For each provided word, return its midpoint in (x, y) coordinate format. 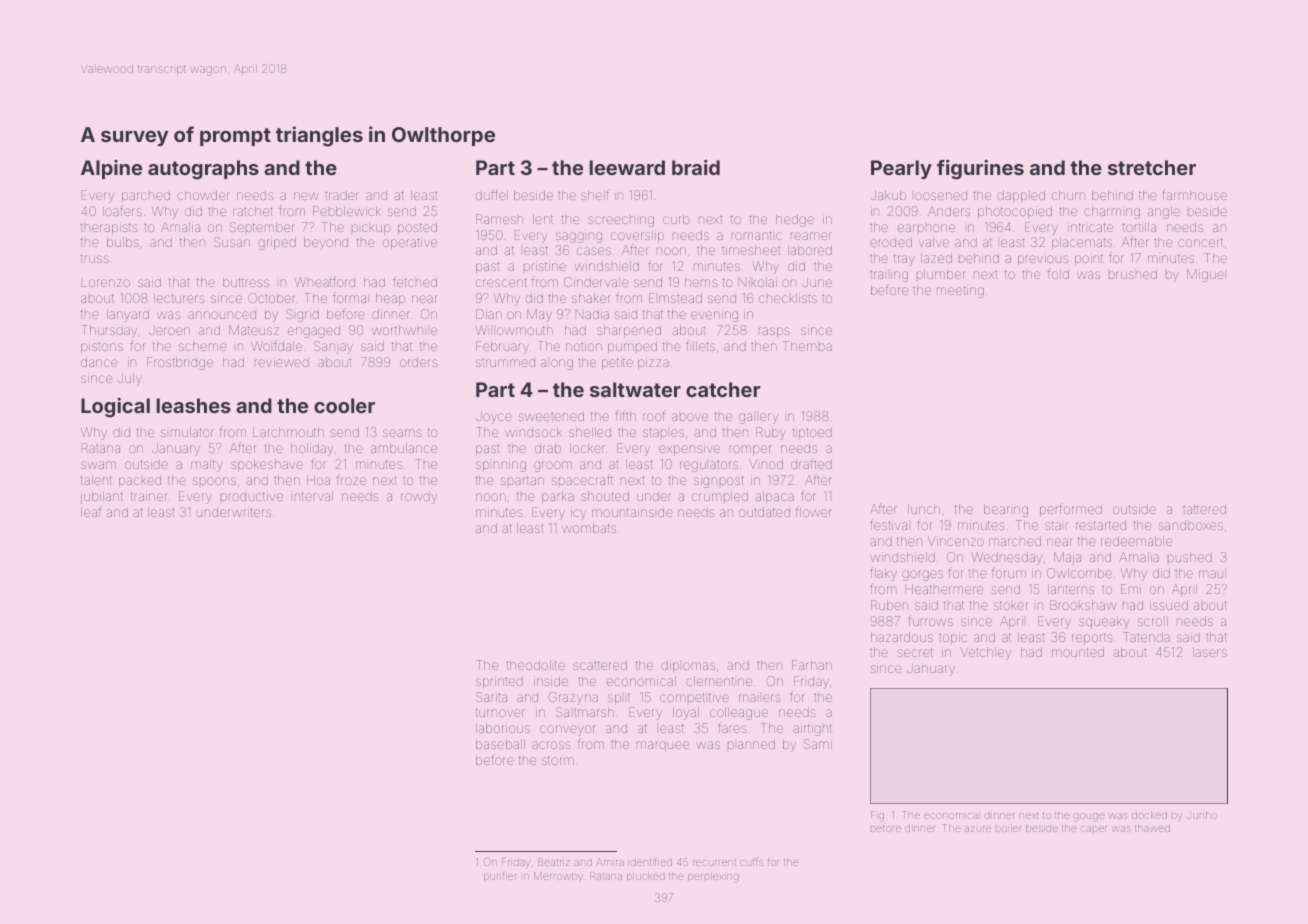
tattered (1204, 509)
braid (696, 167)
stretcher (1152, 167)
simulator (187, 432)
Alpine (111, 169)
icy (578, 513)
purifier (500, 876)
